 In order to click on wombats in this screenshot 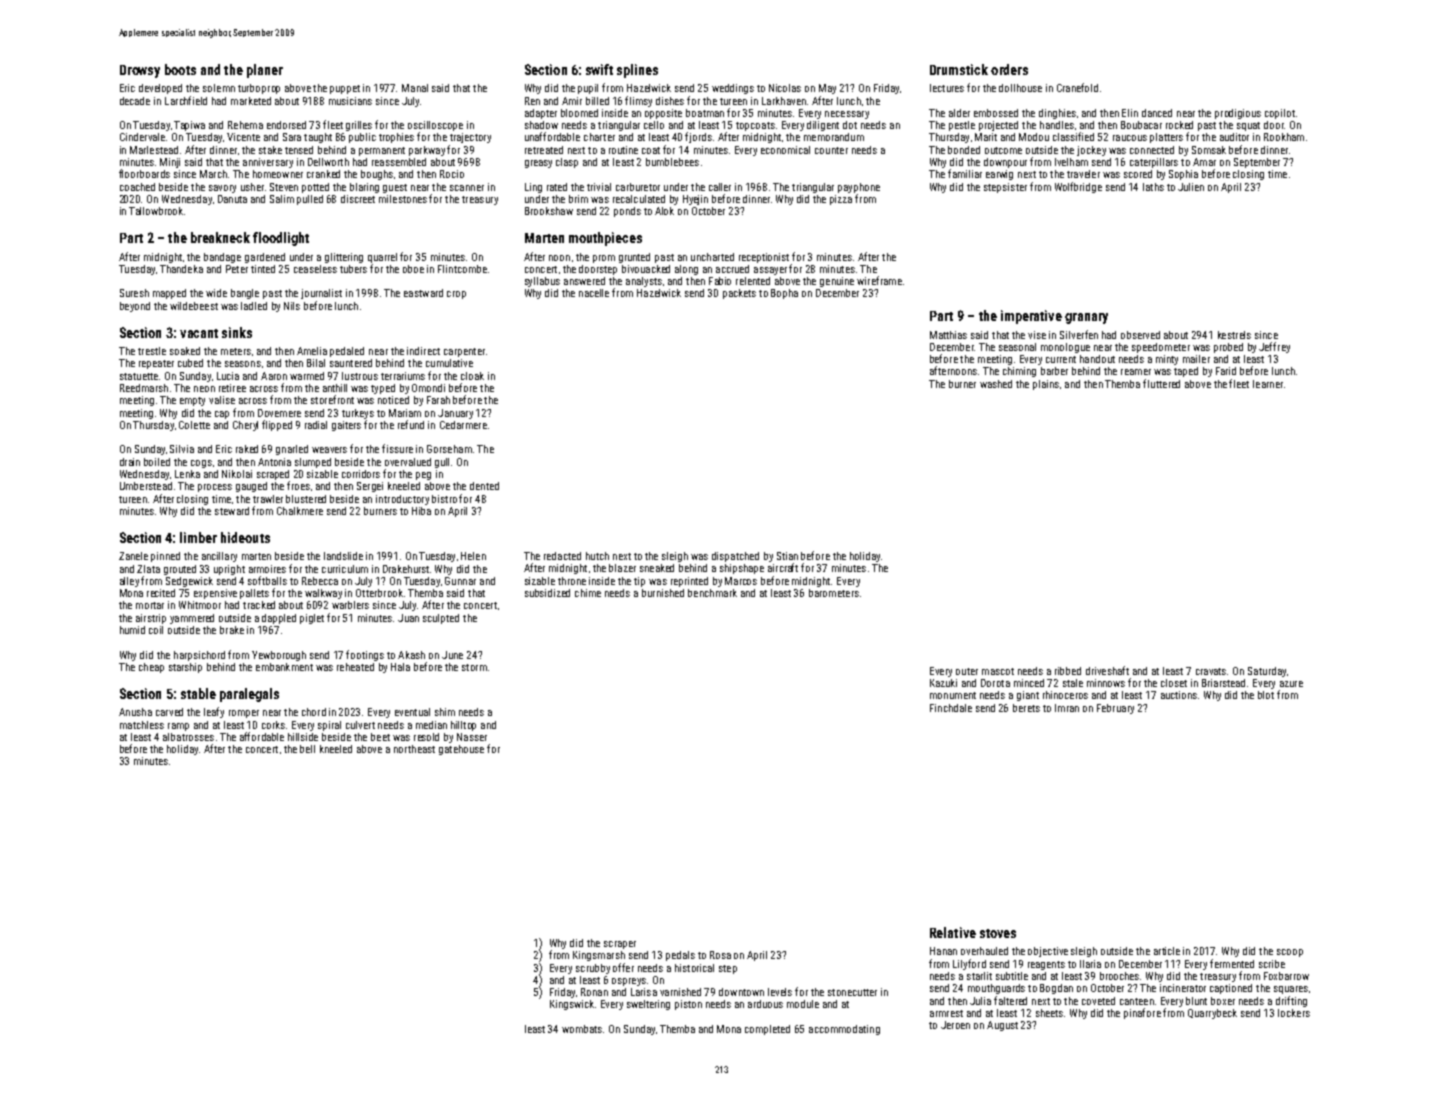, I will do `click(582, 1029)`.
